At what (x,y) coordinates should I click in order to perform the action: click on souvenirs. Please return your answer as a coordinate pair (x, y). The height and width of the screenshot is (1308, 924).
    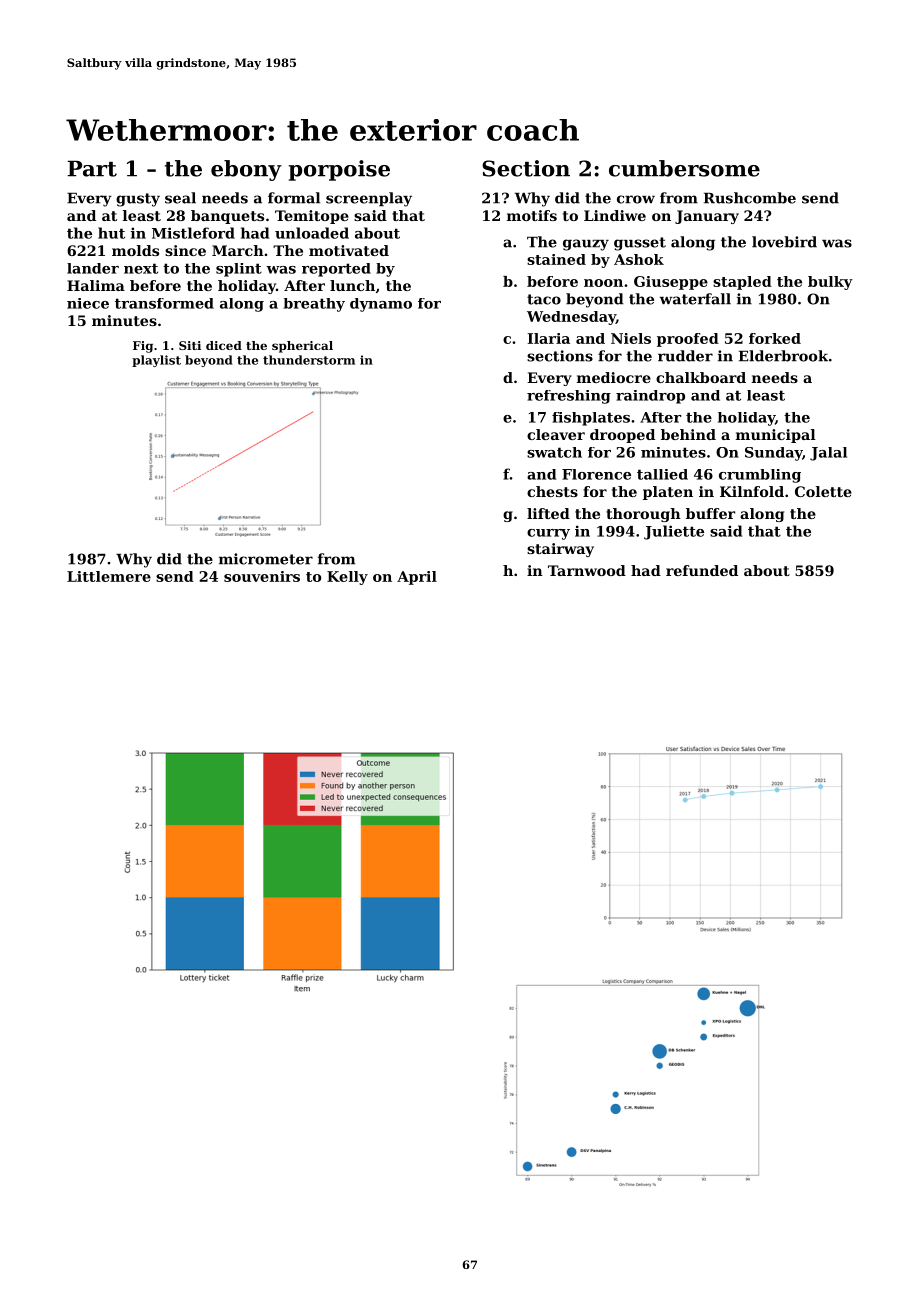
    Looking at the image, I should click on (262, 576).
